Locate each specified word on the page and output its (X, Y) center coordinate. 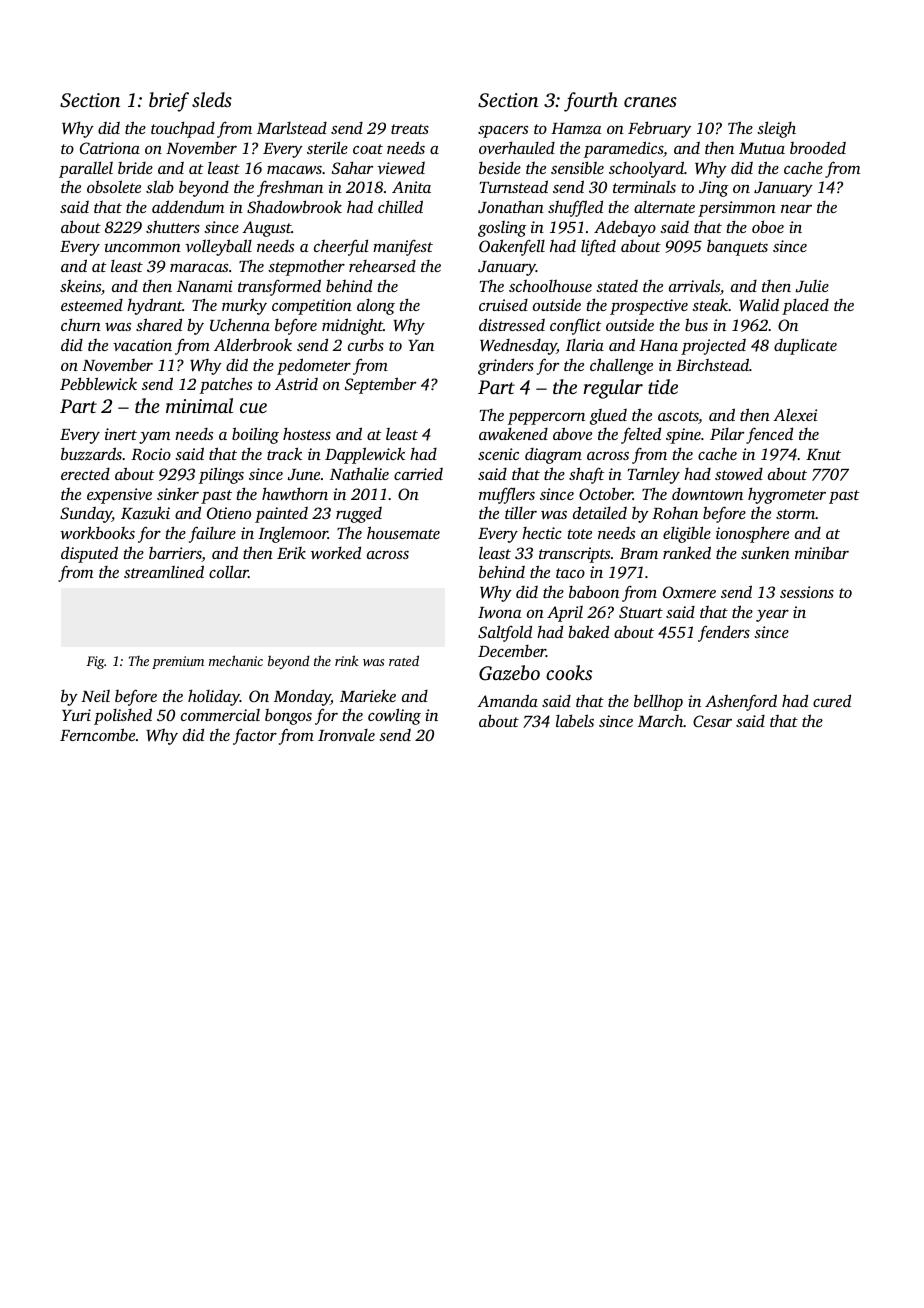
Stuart (641, 612)
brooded (818, 148)
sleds (212, 99)
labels (575, 720)
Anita (411, 187)
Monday (302, 697)
